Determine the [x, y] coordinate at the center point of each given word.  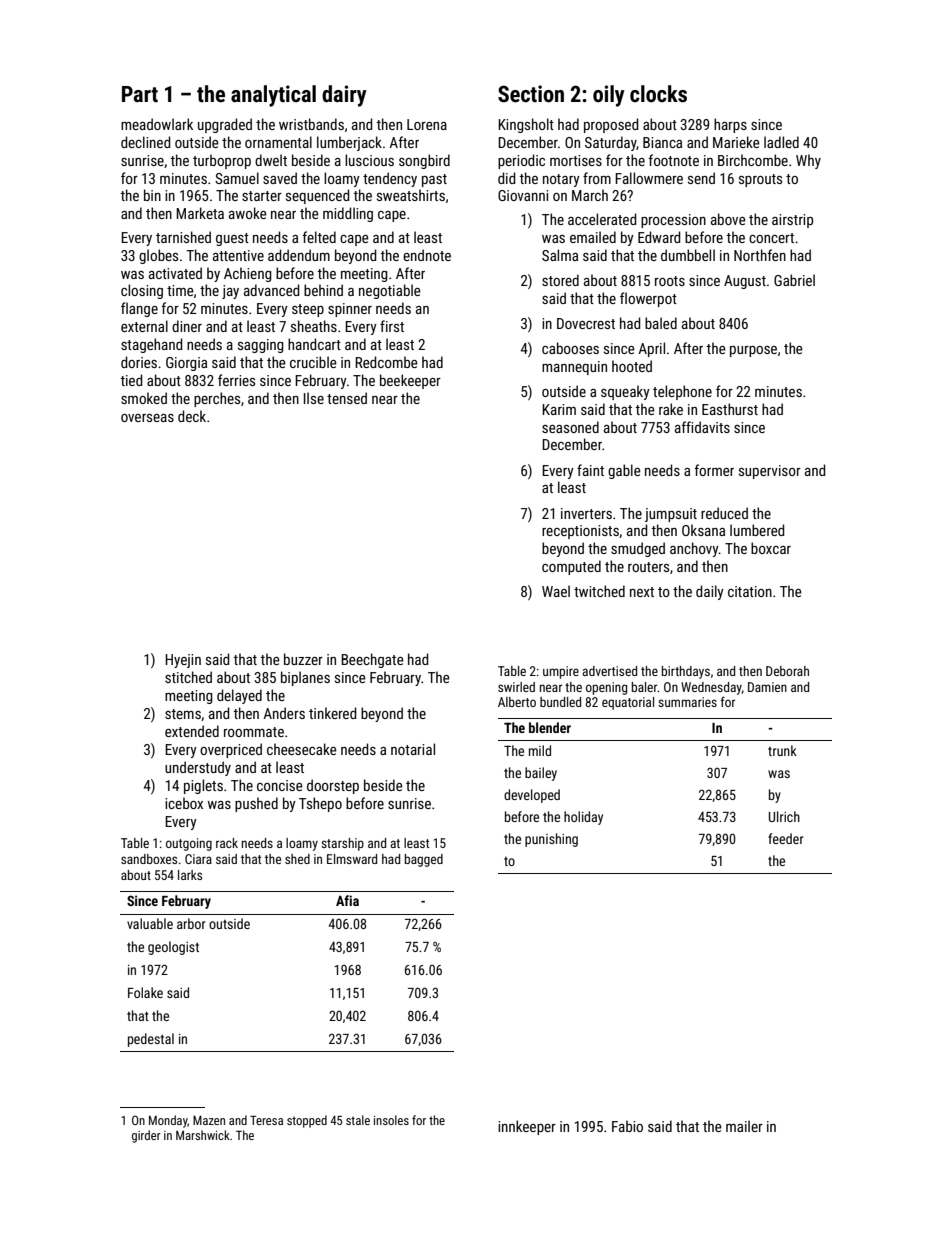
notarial [413, 749]
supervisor [770, 472]
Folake [145, 992]
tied [131, 380]
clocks [658, 94]
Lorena [427, 124]
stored [560, 280]
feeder [785, 838]
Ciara [198, 859]
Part [140, 94]
